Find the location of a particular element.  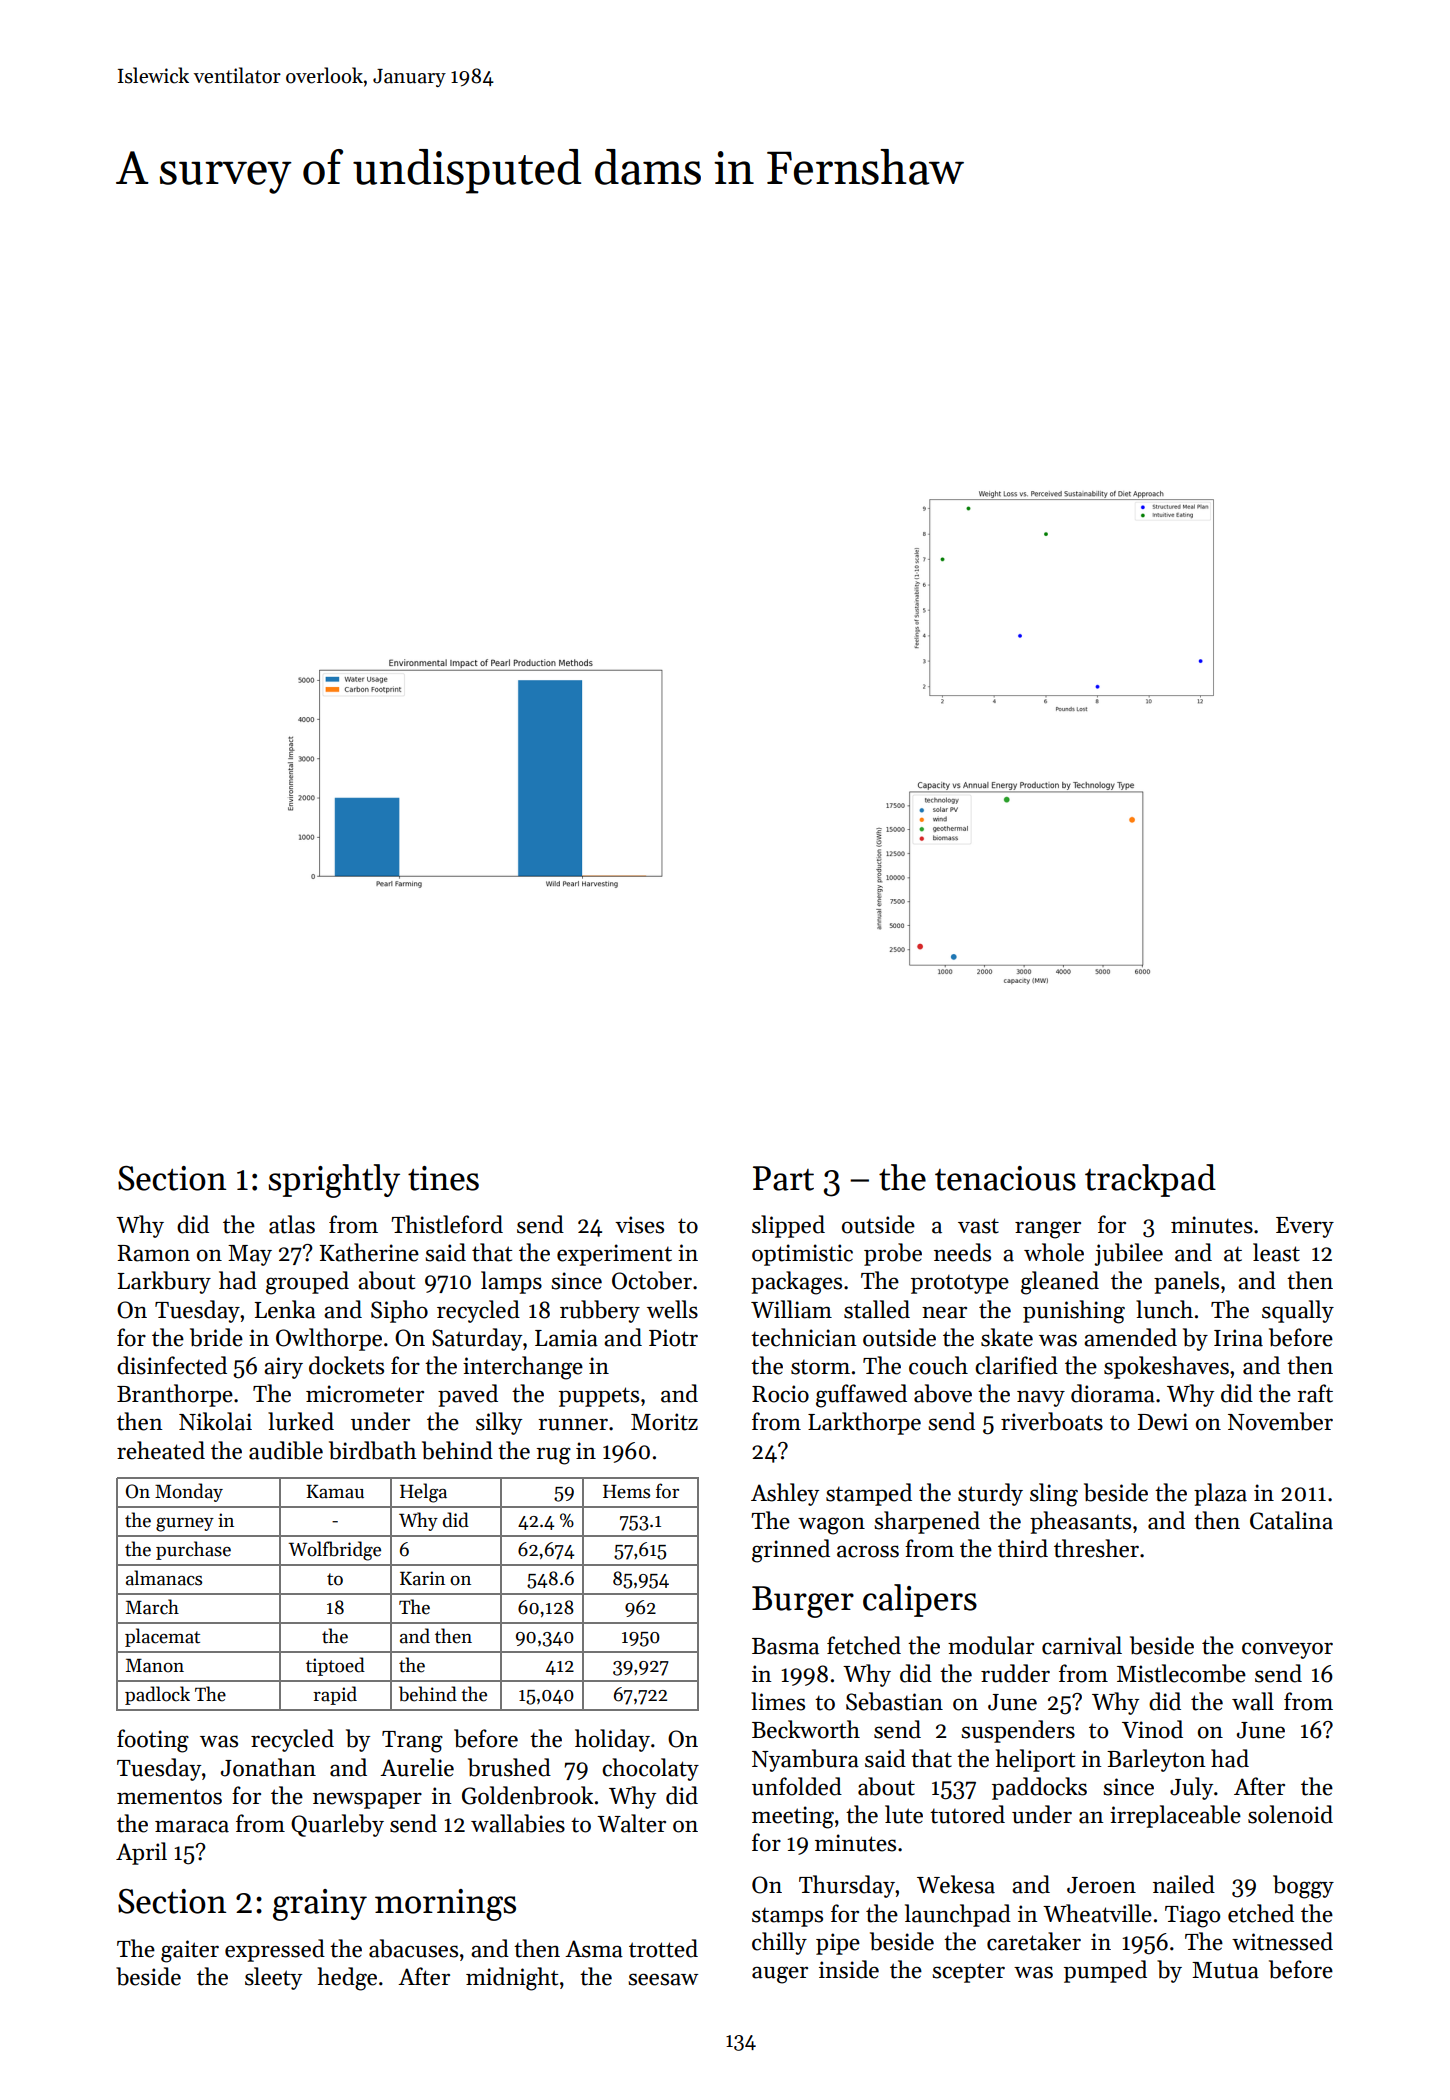

Larkbury is located at coordinates (164, 1282).
